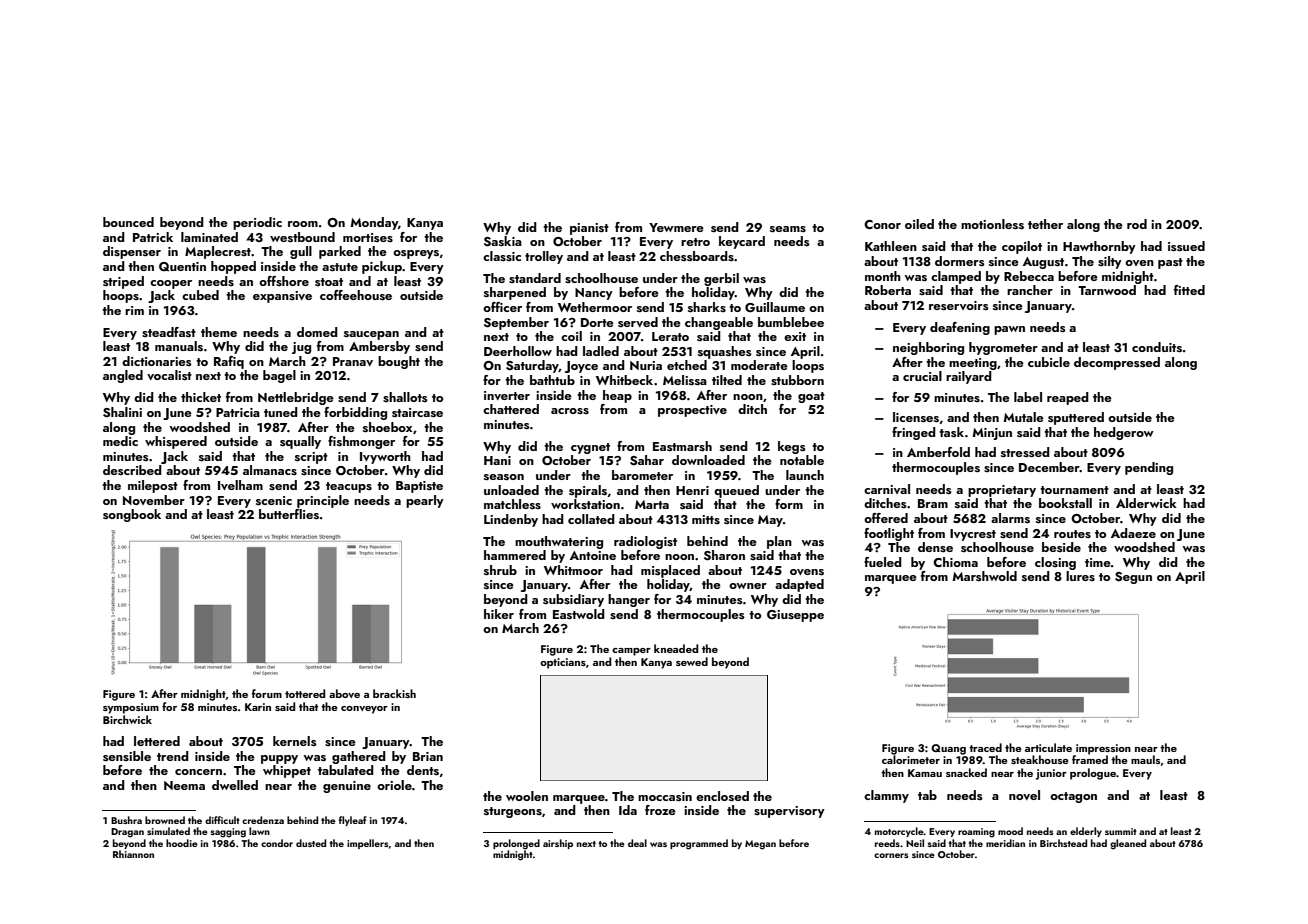  I want to click on woolen, so click(527, 796).
